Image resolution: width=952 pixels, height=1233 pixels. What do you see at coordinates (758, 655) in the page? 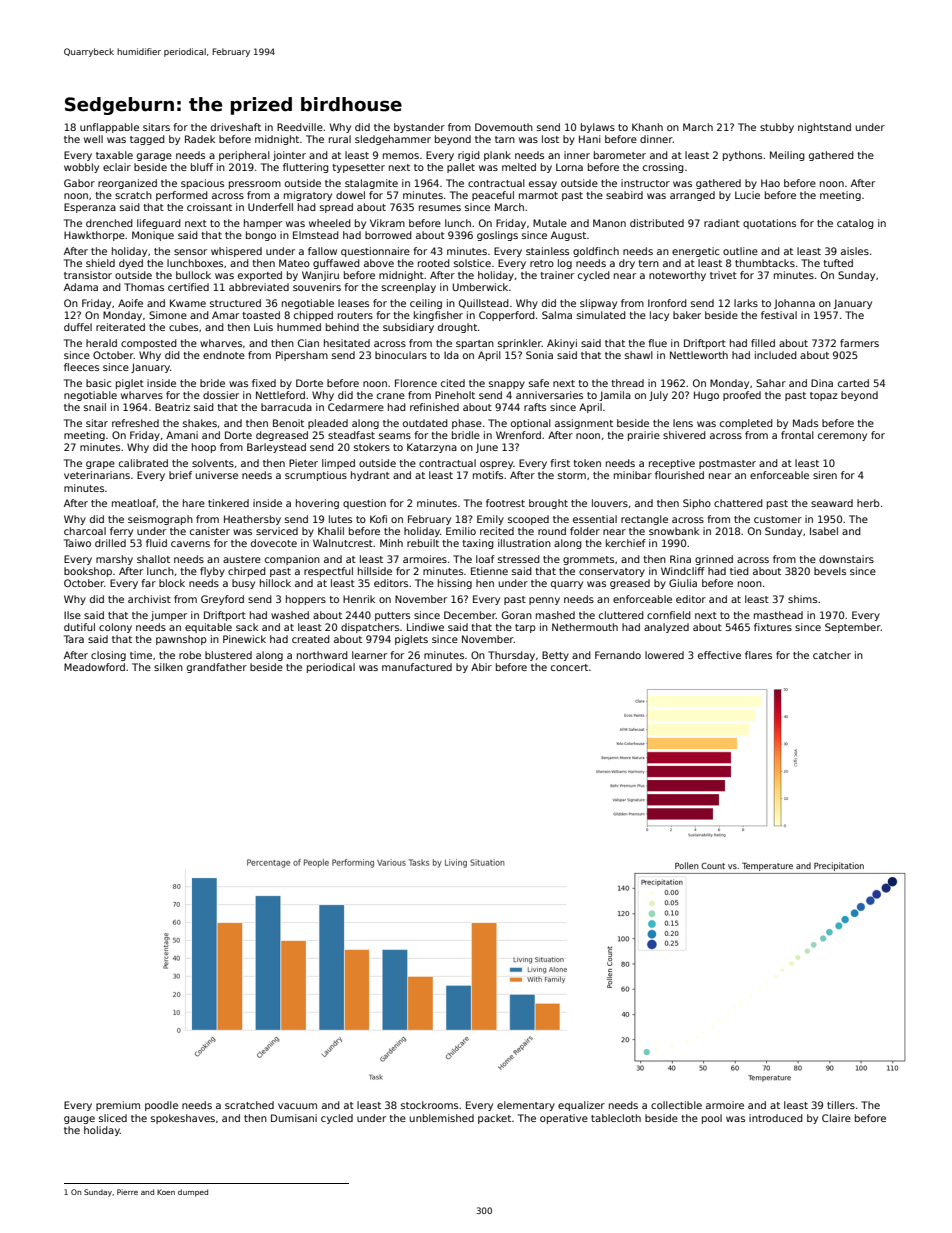
I see `flares` at bounding box center [758, 655].
